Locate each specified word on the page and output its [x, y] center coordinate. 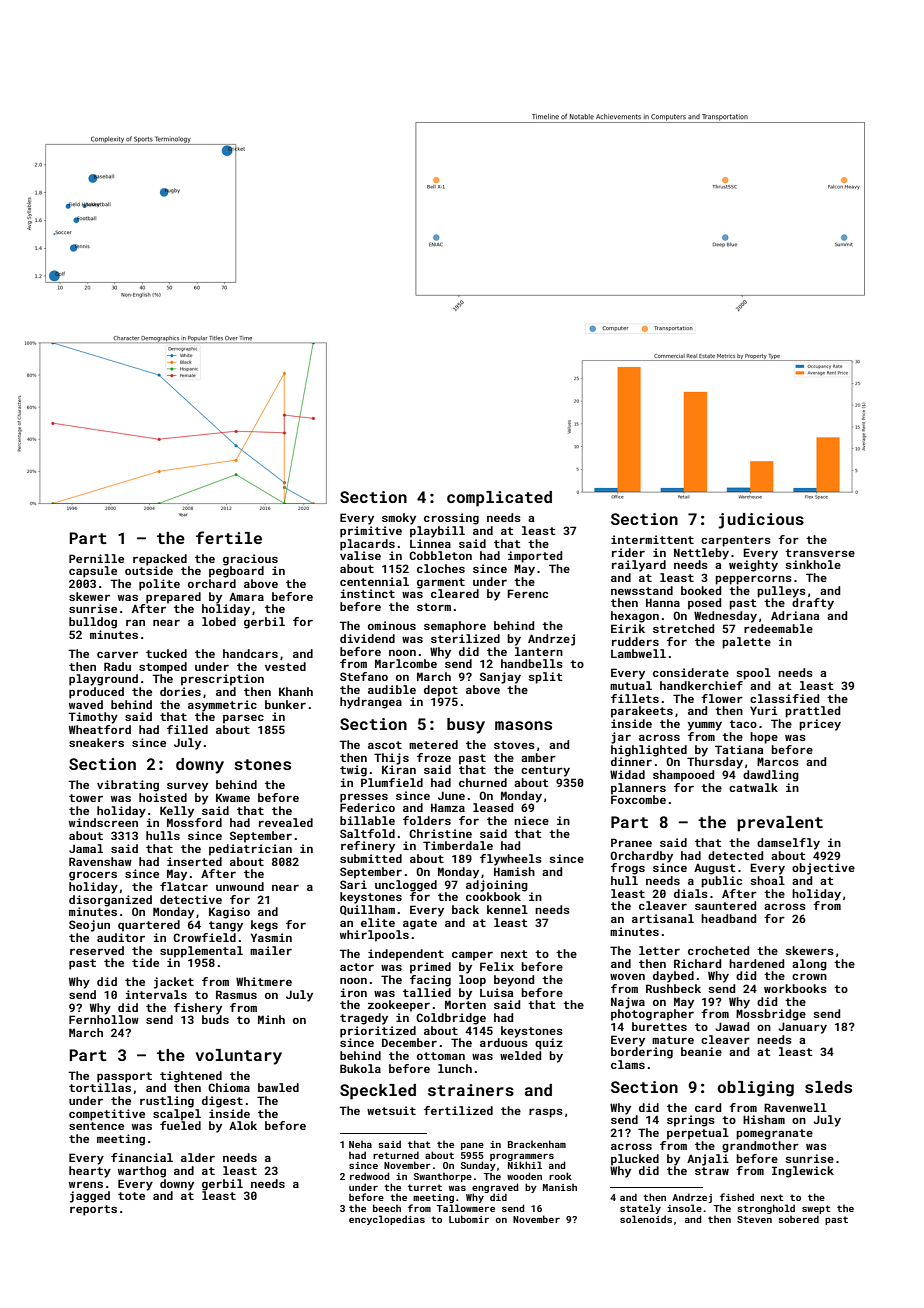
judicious [761, 521]
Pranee [631, 842]
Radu [117, 666]
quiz [549, 1044]
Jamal [86, 848]
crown [809, 976]
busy [466, 726]
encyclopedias [387, 1220]
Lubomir [469, 1219]
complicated [499, 499]
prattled [812, 712]
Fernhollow [104, 1019]
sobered [798, 1219]
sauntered [725, 905]
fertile [229, 537]
